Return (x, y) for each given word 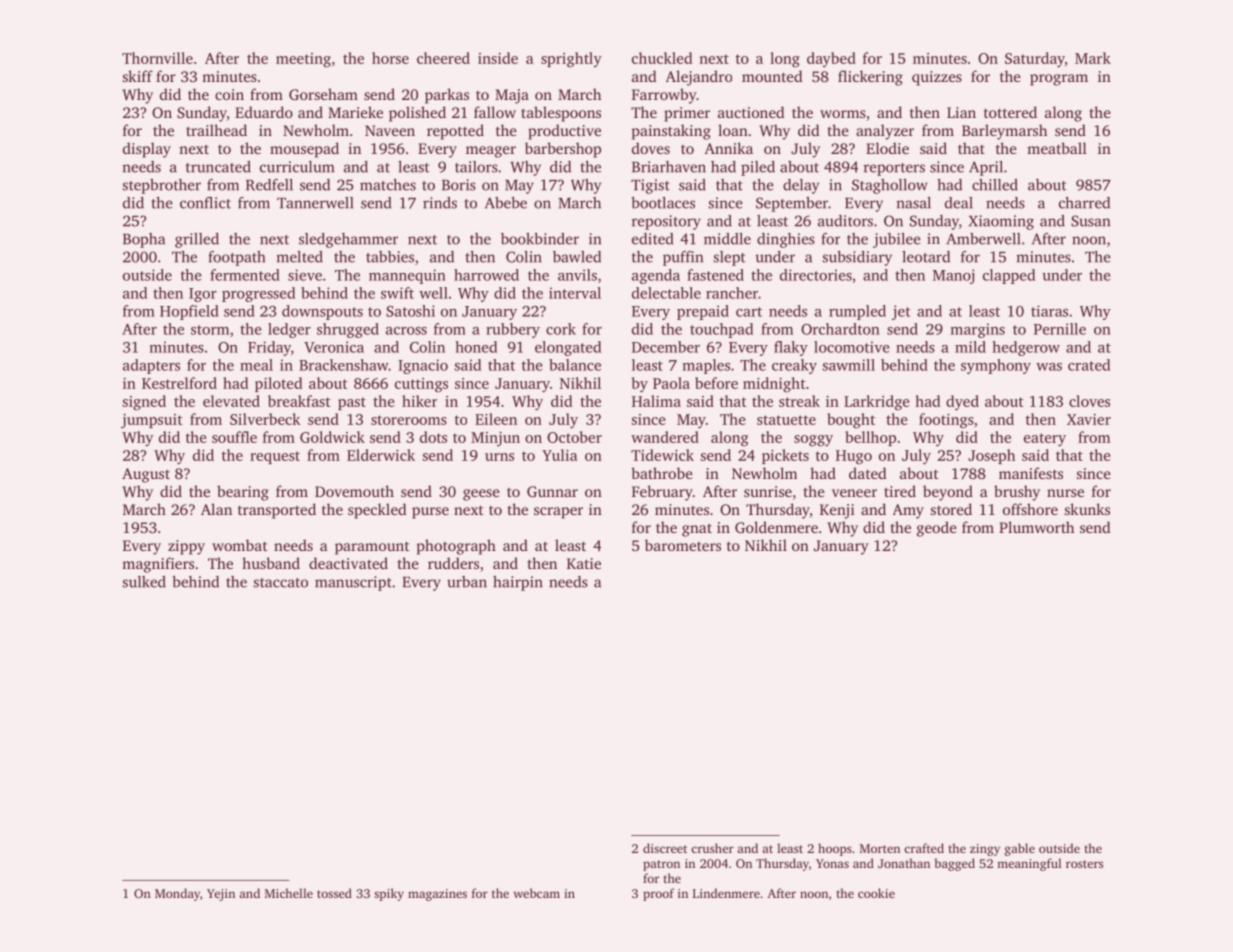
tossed (334, 893)
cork (561, 329)
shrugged (348, 330)
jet (901, 312)
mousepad (304, 150)
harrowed (486, 275)
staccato (281, 583)
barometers (683, 545)
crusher (712, 848)
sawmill (849, 365)
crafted (924, 848)
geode (937, 529)
